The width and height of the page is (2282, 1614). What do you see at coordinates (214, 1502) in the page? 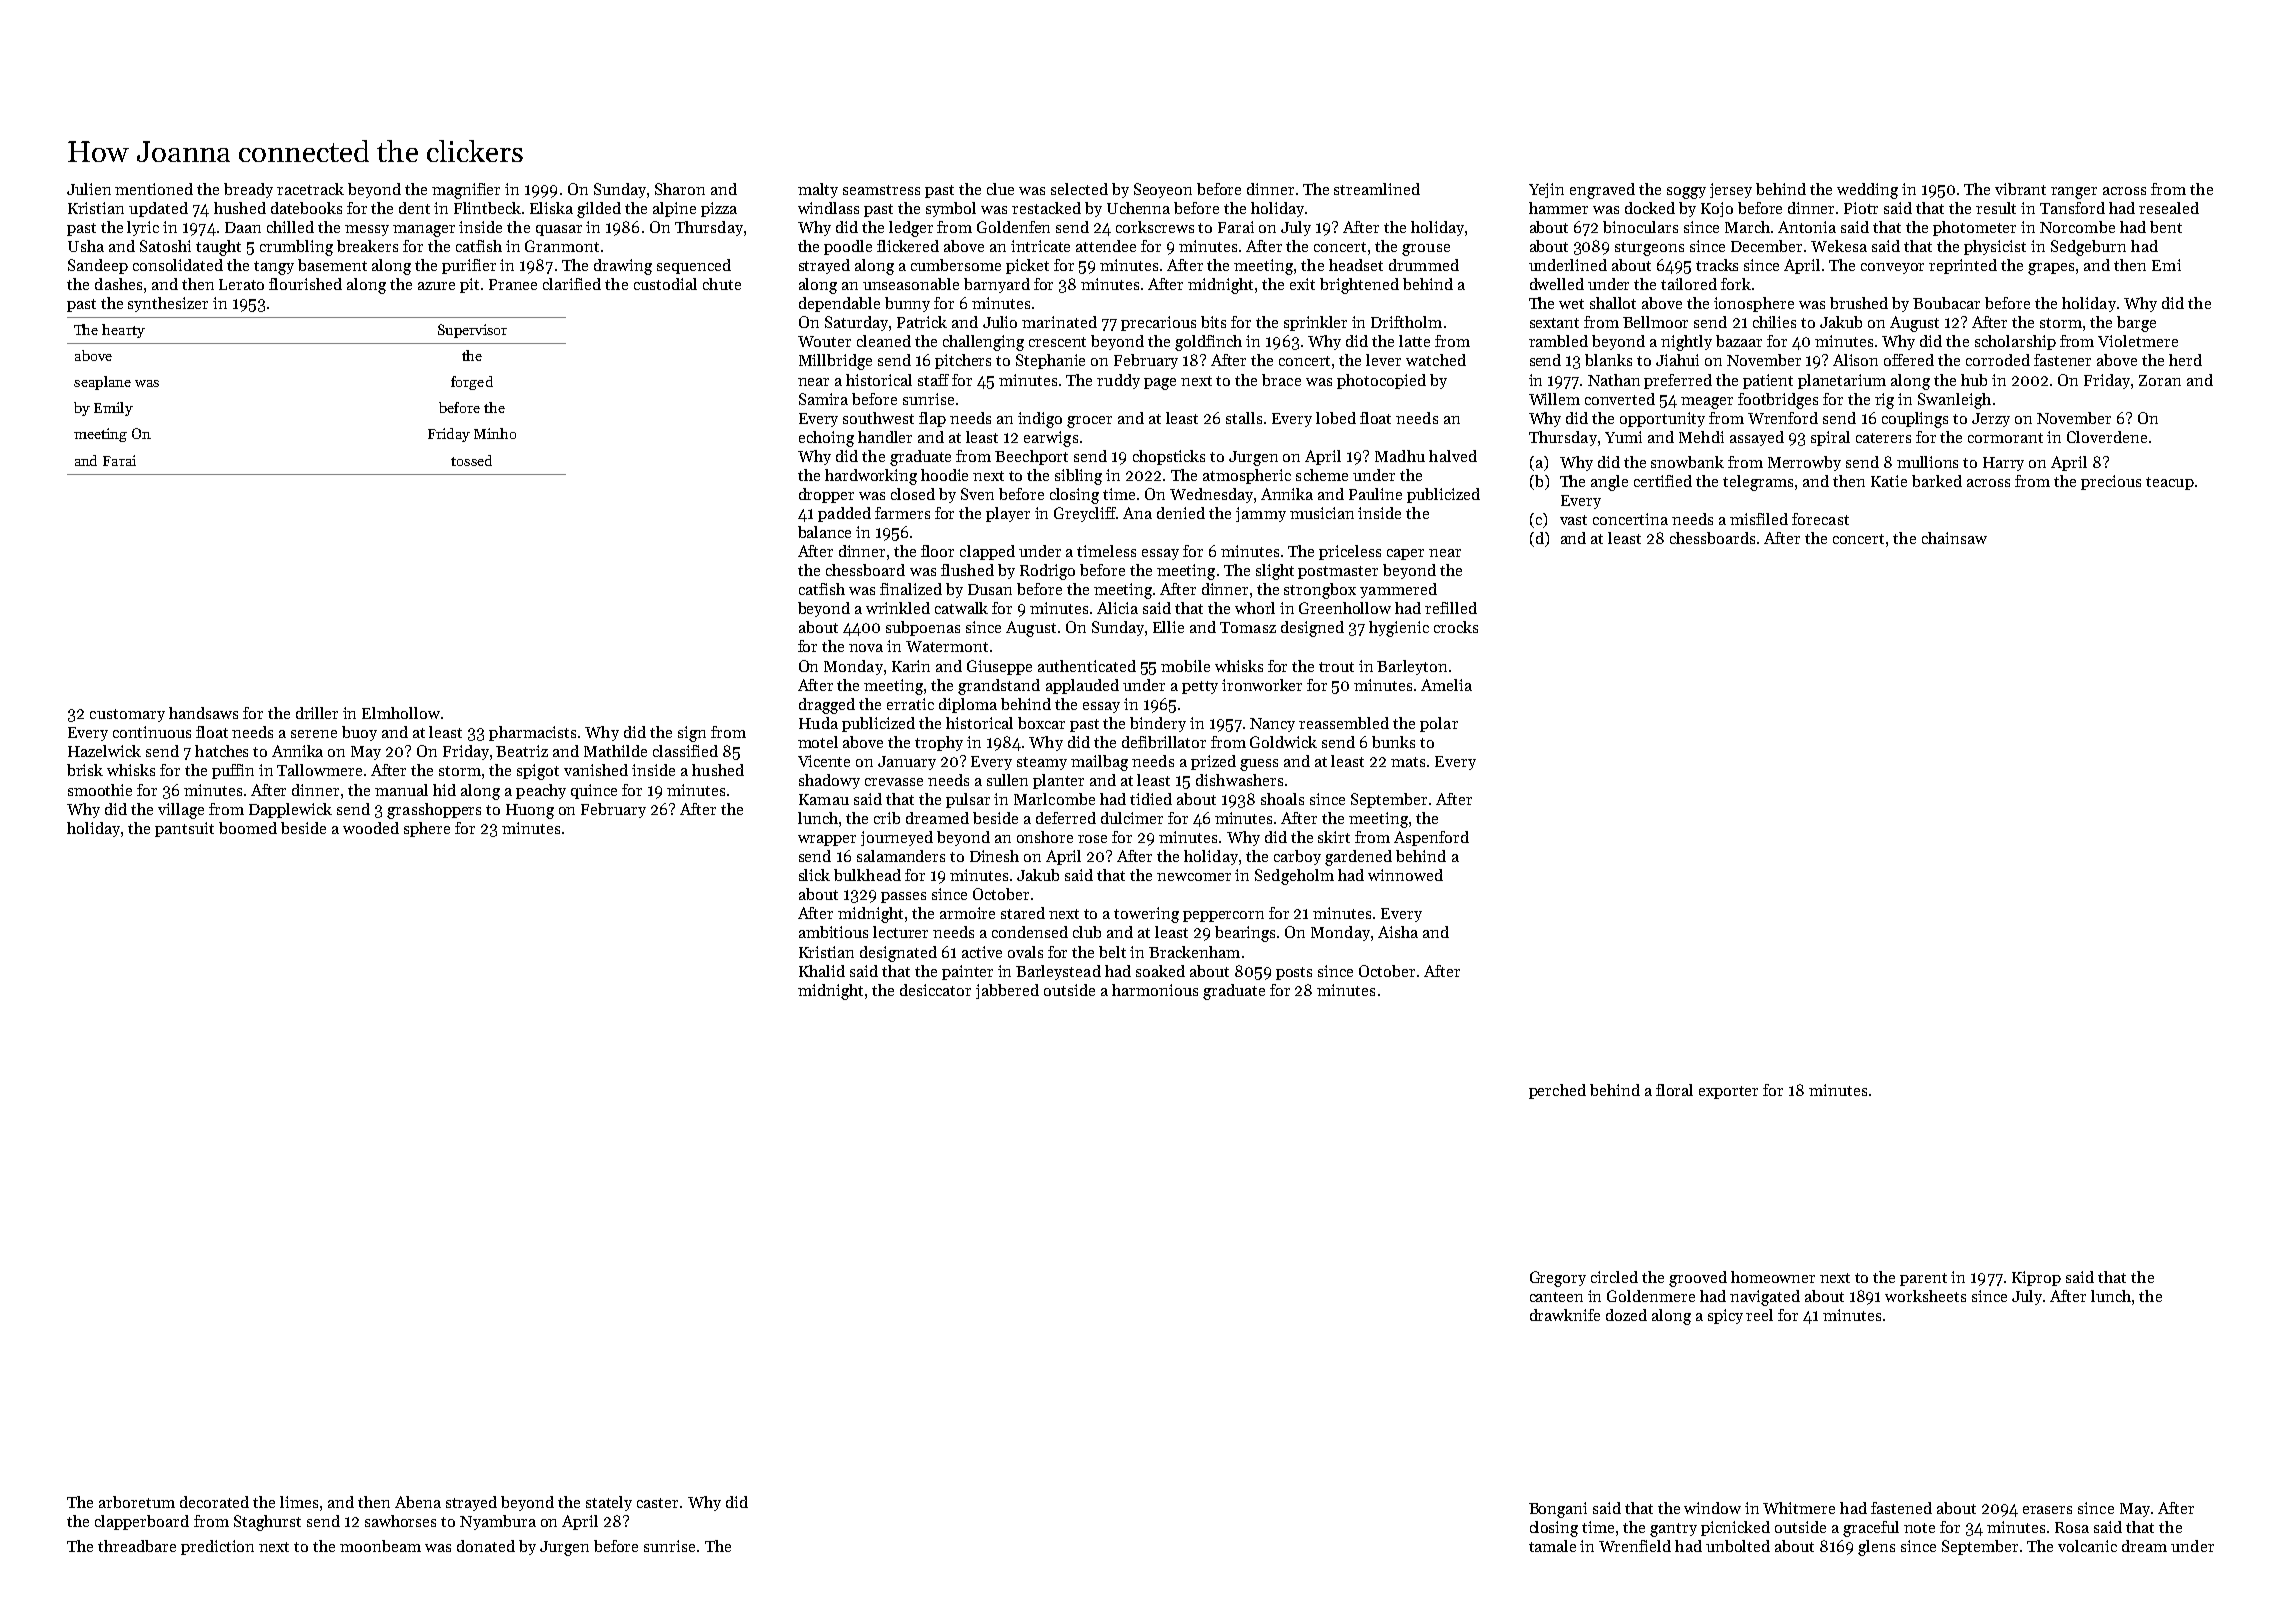
I see `decorated` at bounding box center [214, 1502].
